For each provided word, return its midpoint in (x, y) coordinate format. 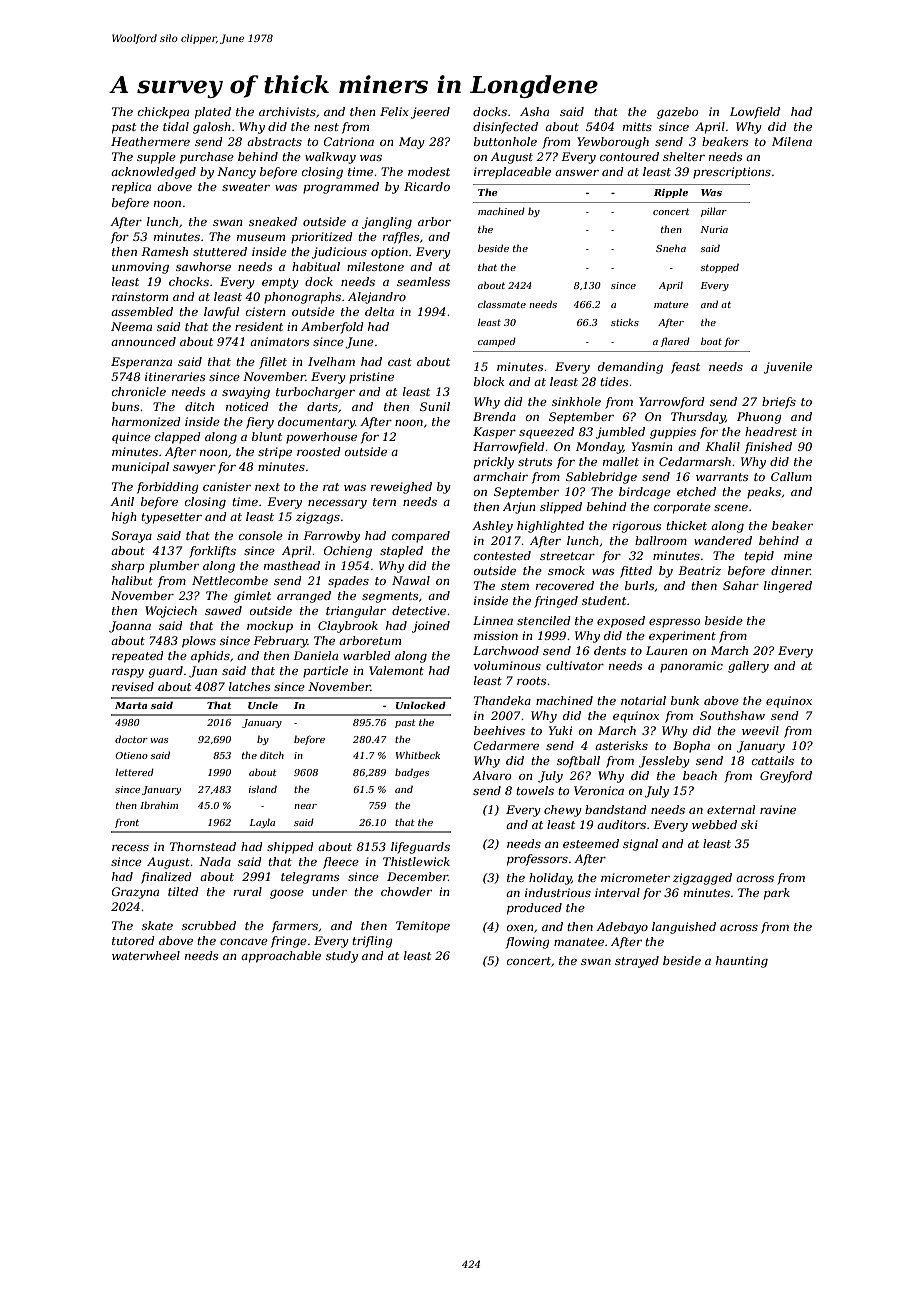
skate (157, 925)
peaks (764, 493)
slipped (561, 508)
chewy (563, 811)
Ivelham (331, 361)
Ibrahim (159, 805)
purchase (207, 158)
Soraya (132, 537)
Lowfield (755, 113)
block (489, 381)
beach (700, 775)
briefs (779, 403)
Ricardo (427, 186)
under (329, 891)
